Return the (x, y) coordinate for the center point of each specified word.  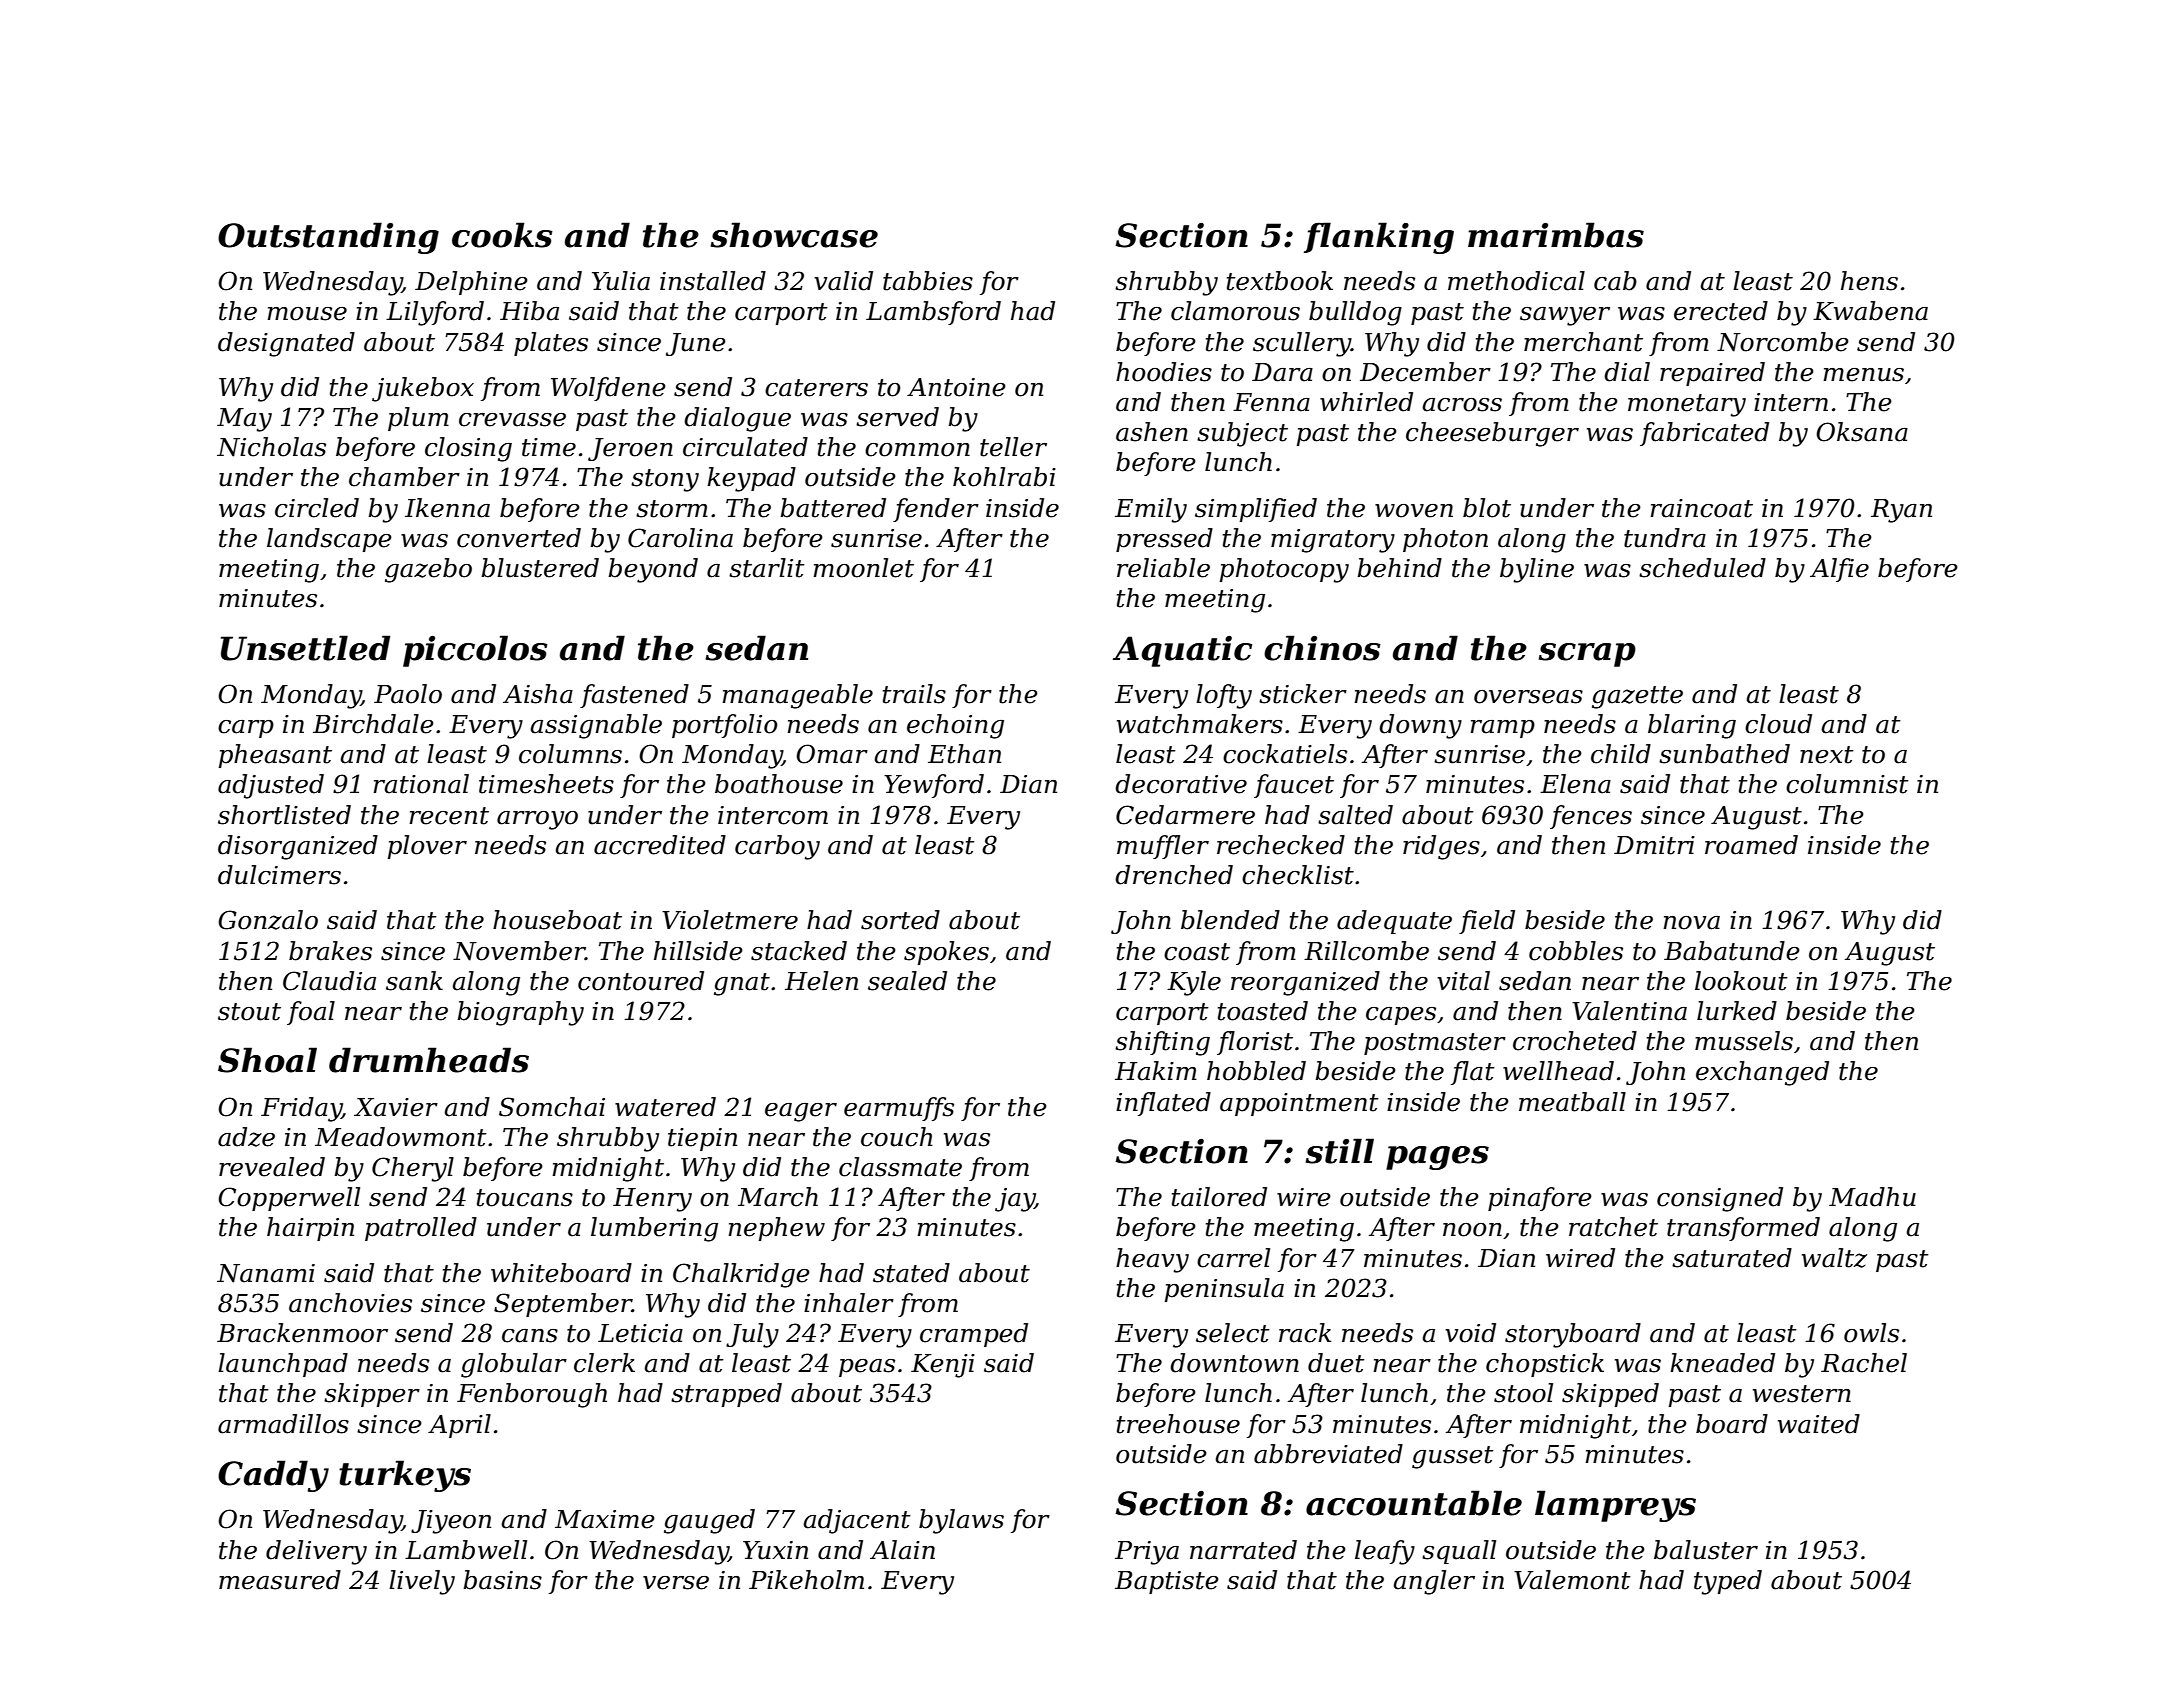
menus (1863, 375)
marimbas (1556, 235)
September (563, 1305)
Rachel (1864, 1363)
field (1487, 922)
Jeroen (630, 449)
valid (843, 281)
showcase (794, 235)
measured (280, 1580)
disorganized (298, 847)
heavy (1152, 1260)
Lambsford (933, 313)
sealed (907, 981)
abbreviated (1328, 1454)
